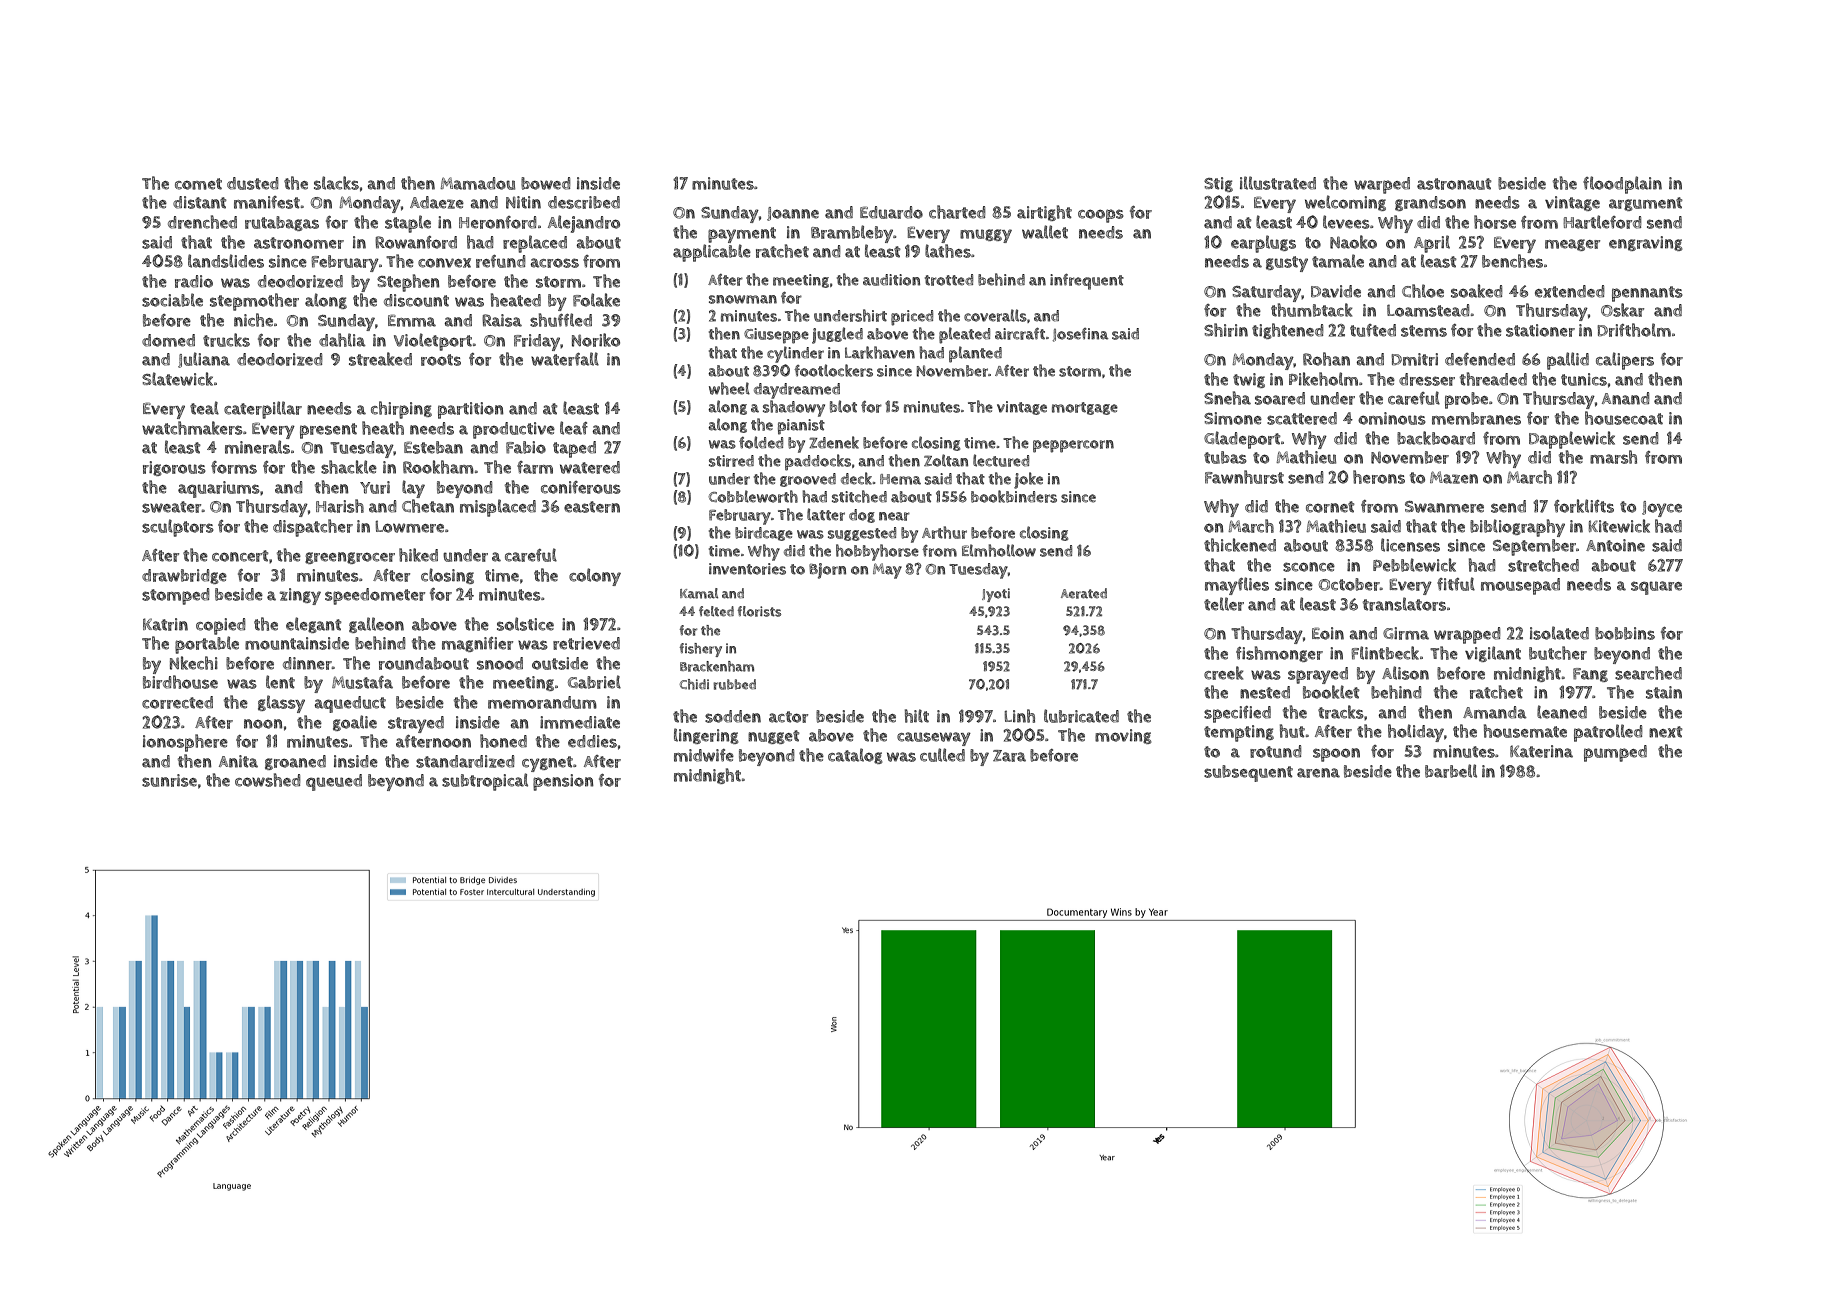  I want to click on benches, so click(1512, 261).
